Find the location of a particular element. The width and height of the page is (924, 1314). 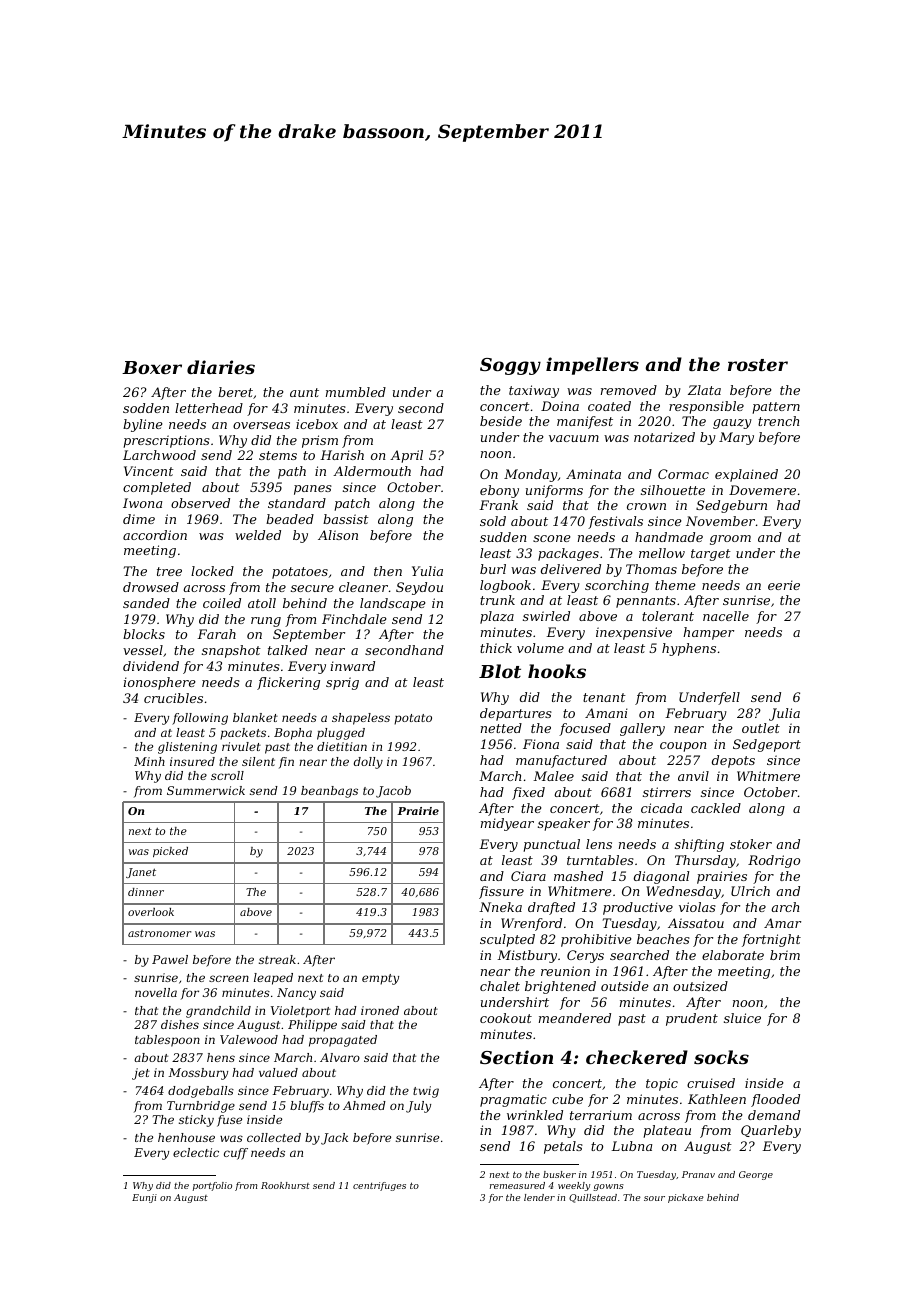

fissure is located at coordinates (501, 892).
